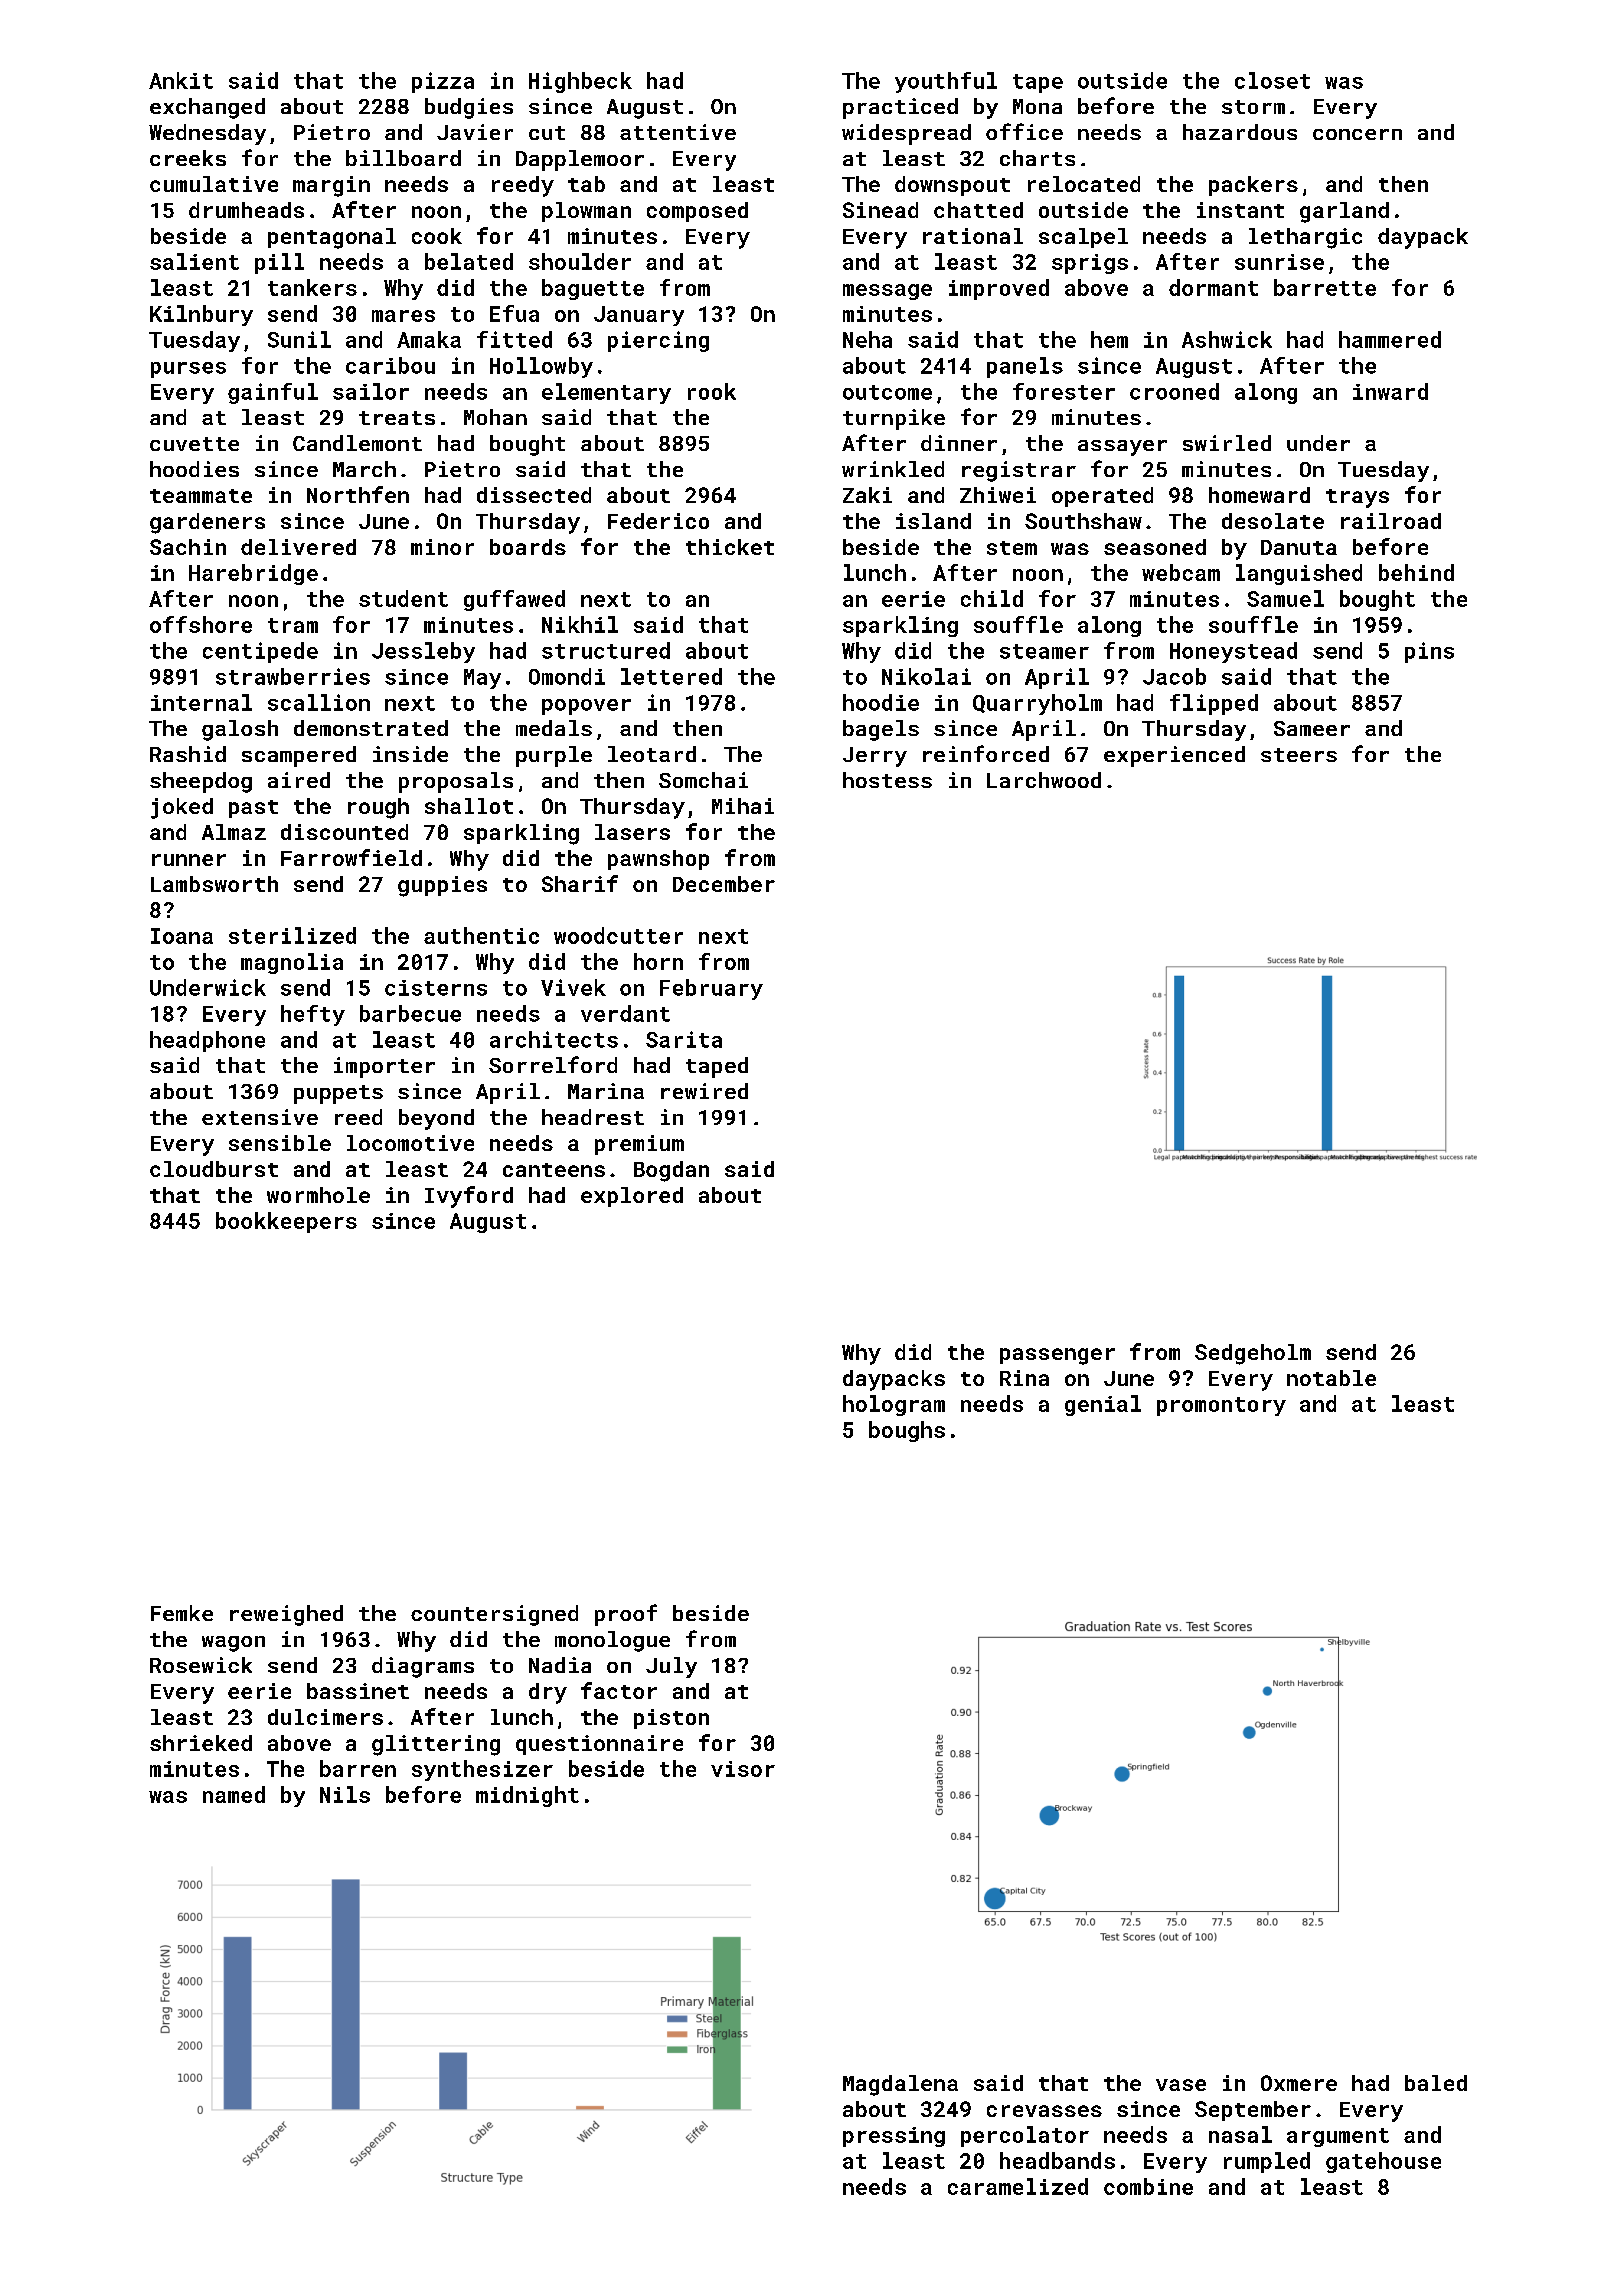  What do you see at coordinates (887, 780) in the document?
I see `hostess` at bounding box center [887, 780].
